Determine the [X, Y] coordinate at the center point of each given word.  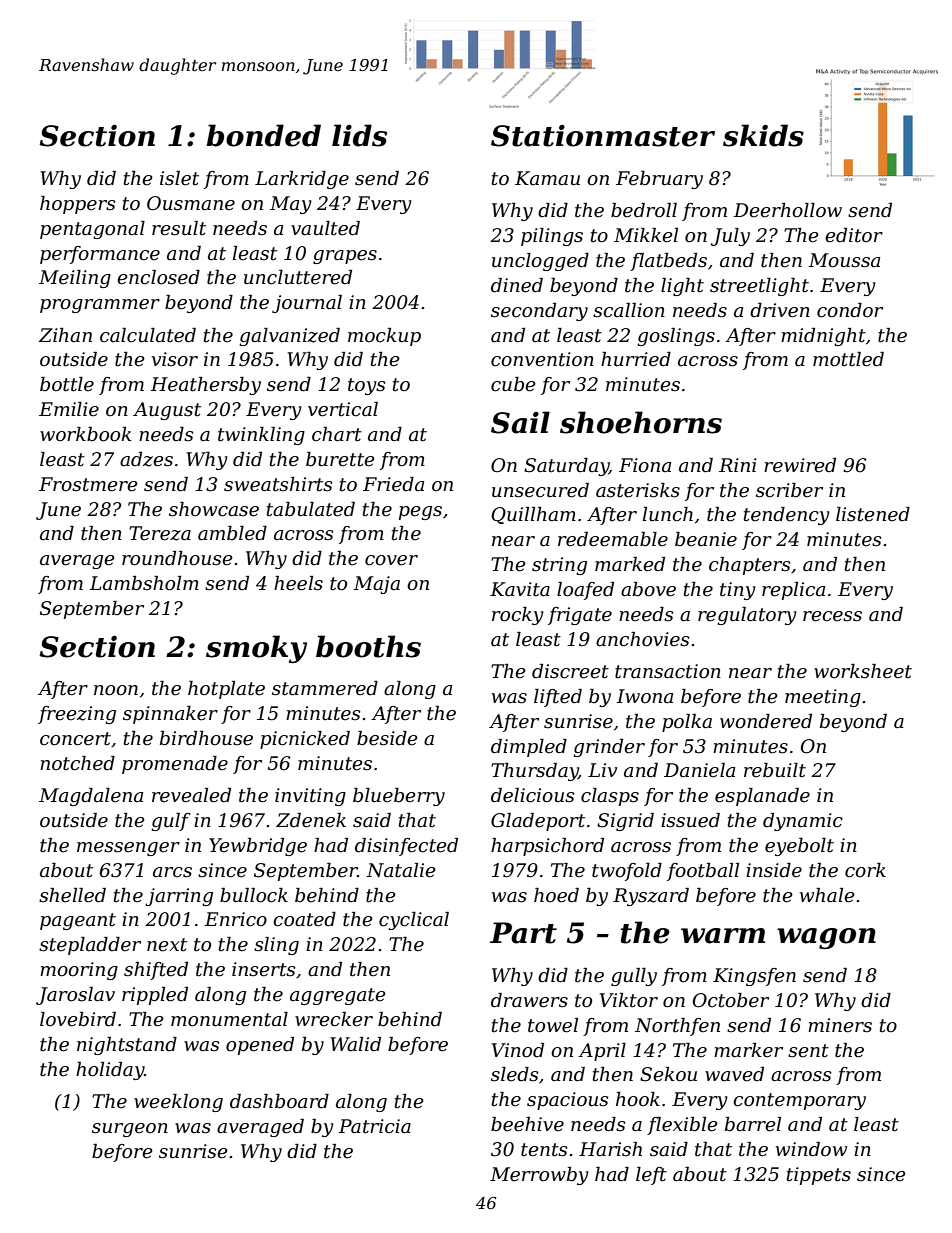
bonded [263, 135]
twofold [627, 872]
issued [690, 820]
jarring [179, 897]
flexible [682, 1126]
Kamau [547, 178]
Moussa [844, 260]
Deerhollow [787, 210]
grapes [345, 257]
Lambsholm [144, 583]
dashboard [279, 1101]
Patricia [374, 1126]
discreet [570, 671]
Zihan [65, 335]
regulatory [747, 616]
